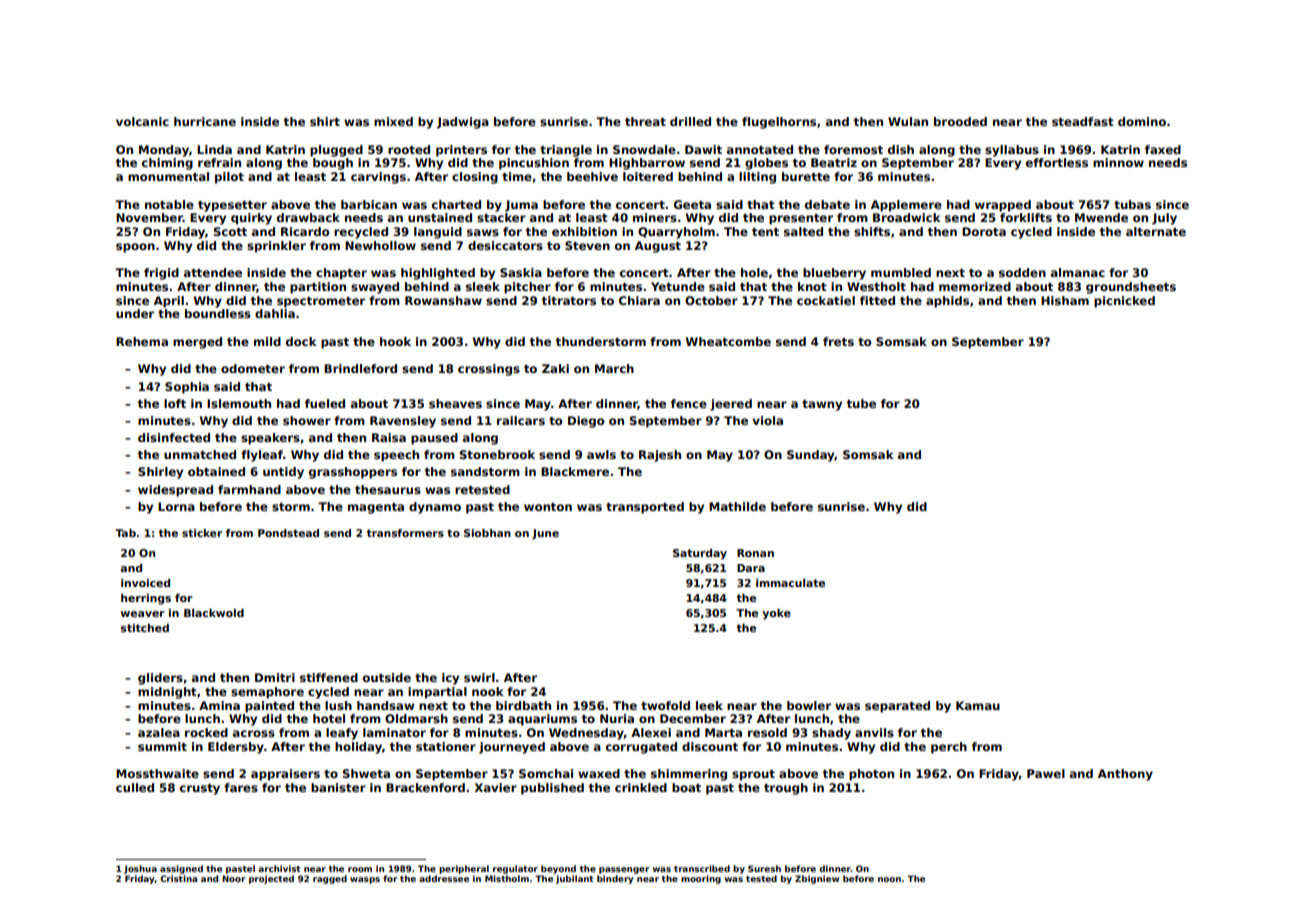  Describe the element at coordinates (140, 869) in the page. I see `Joshua` at that location.
